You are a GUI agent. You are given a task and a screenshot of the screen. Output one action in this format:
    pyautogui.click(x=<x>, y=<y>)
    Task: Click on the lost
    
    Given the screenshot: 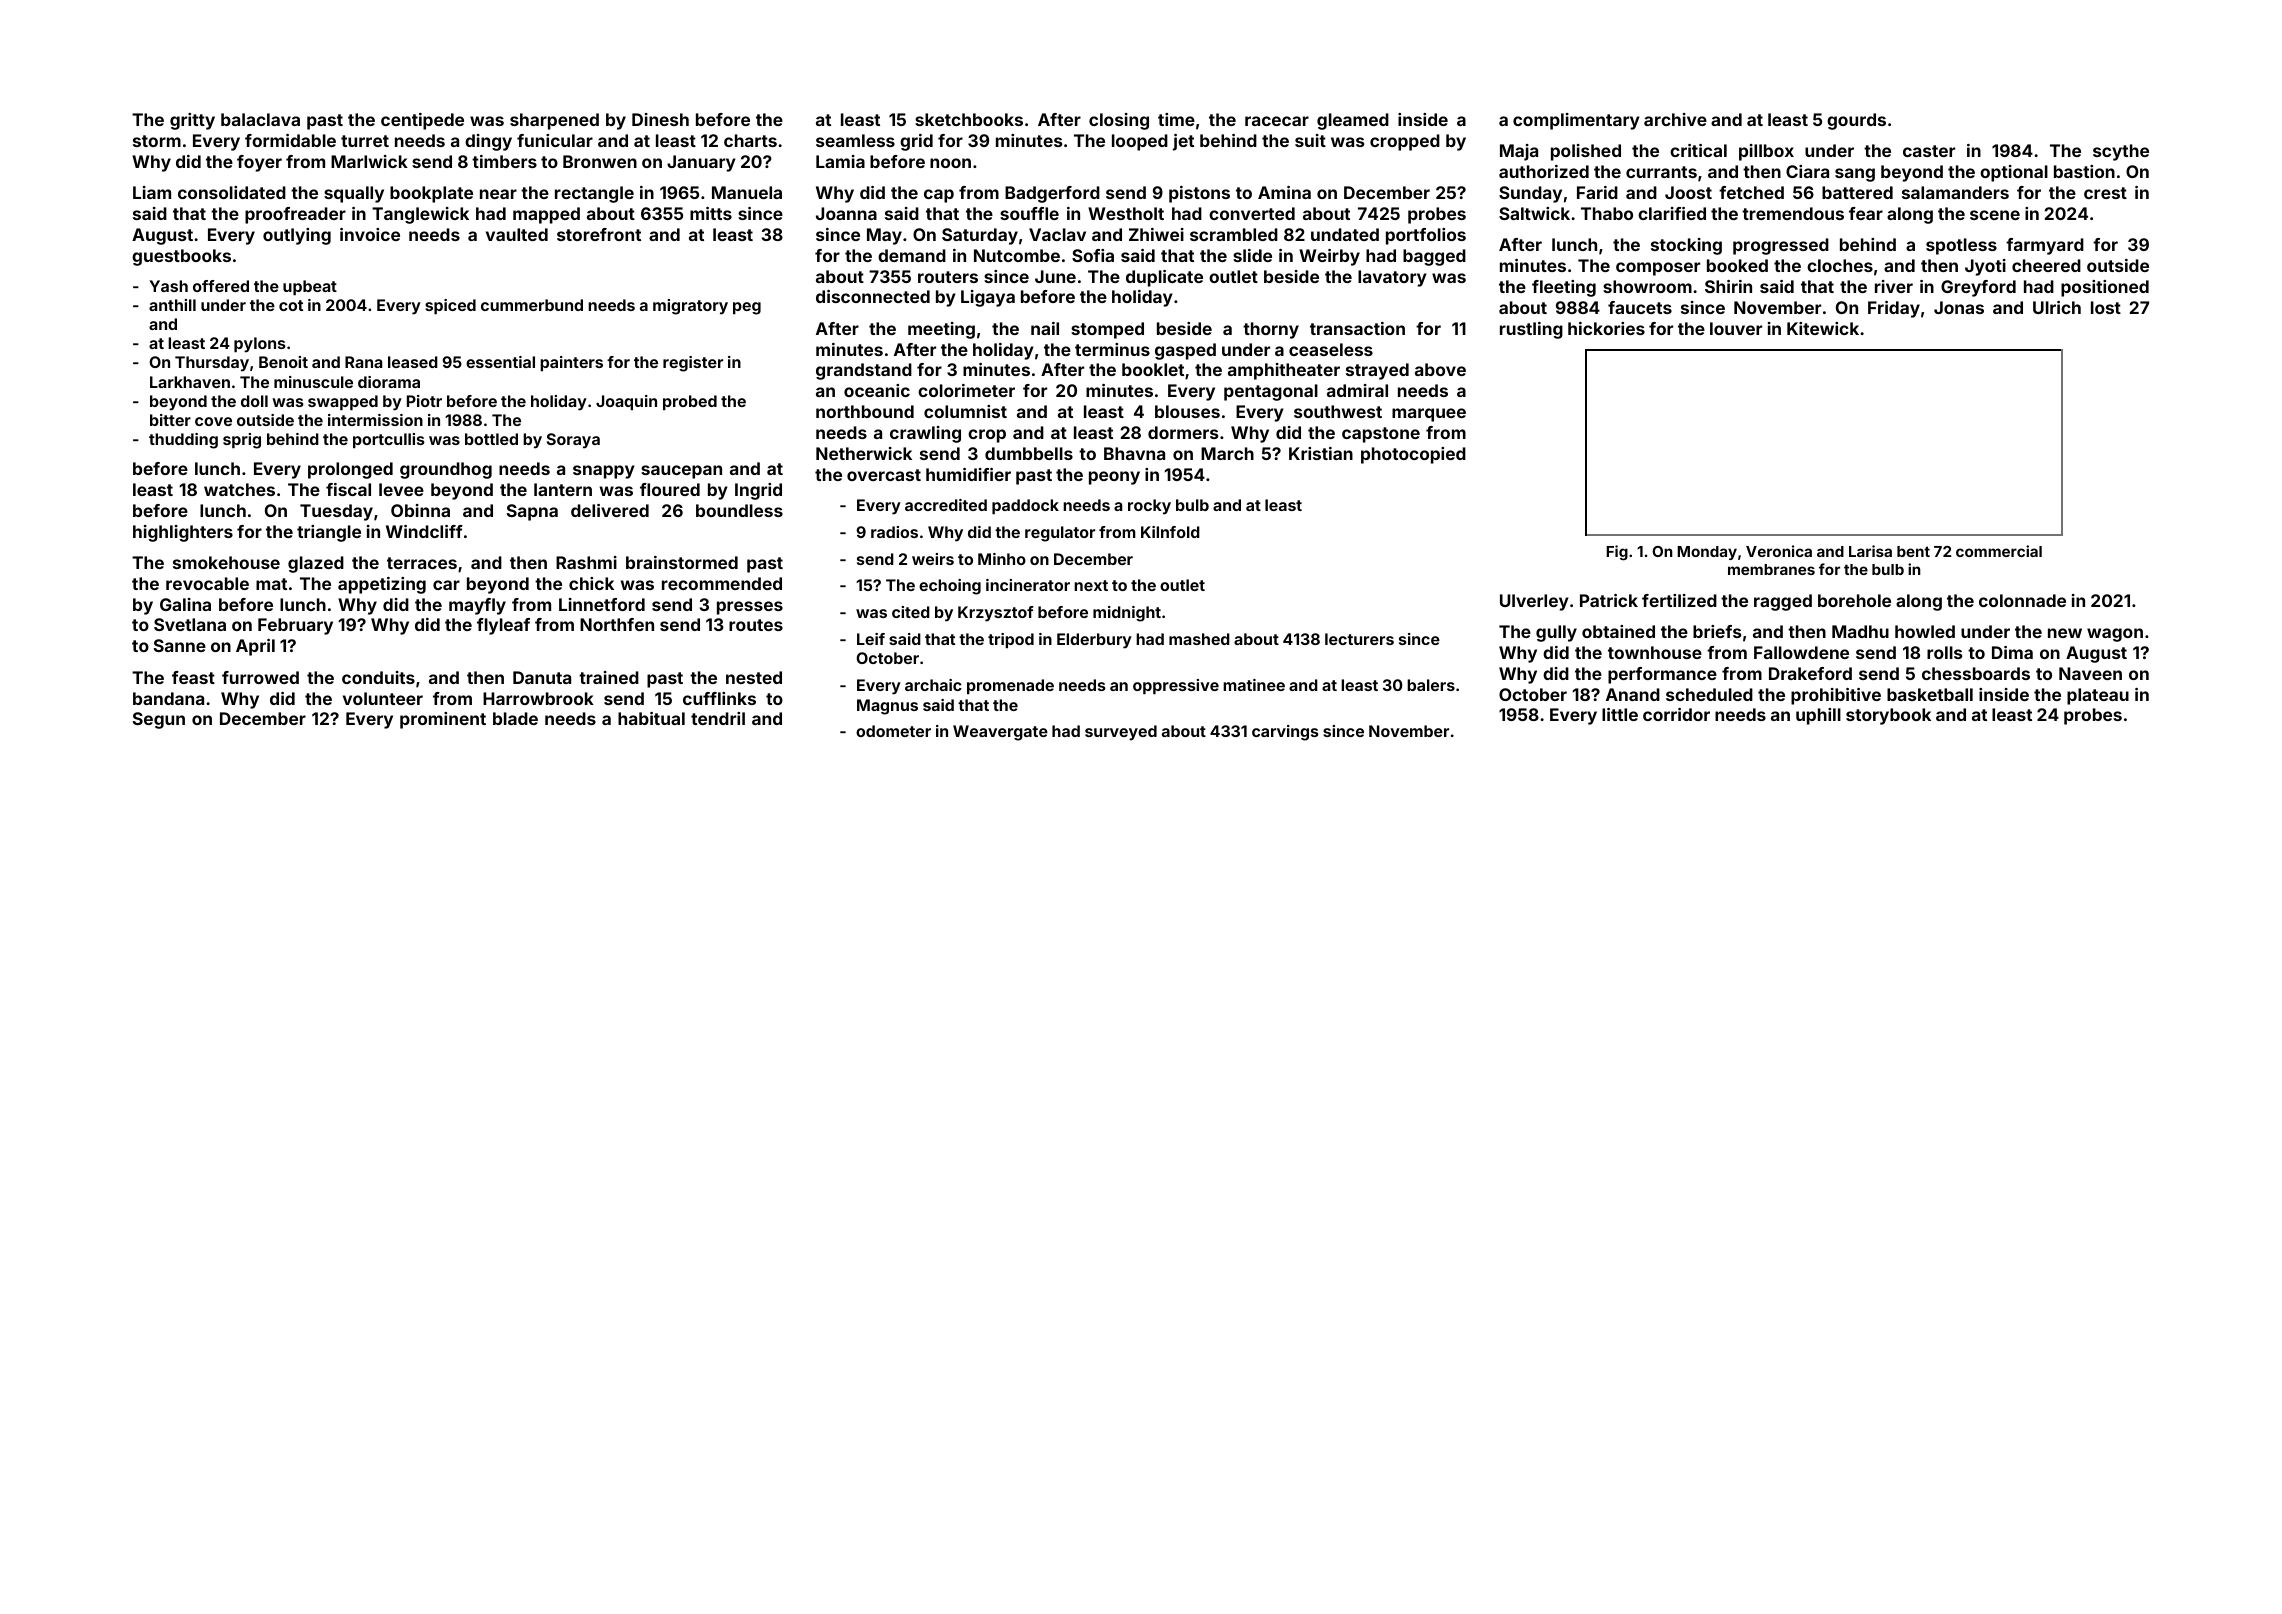 What is the action you would take?
    pyautogui.click(x=2106, y=307)
